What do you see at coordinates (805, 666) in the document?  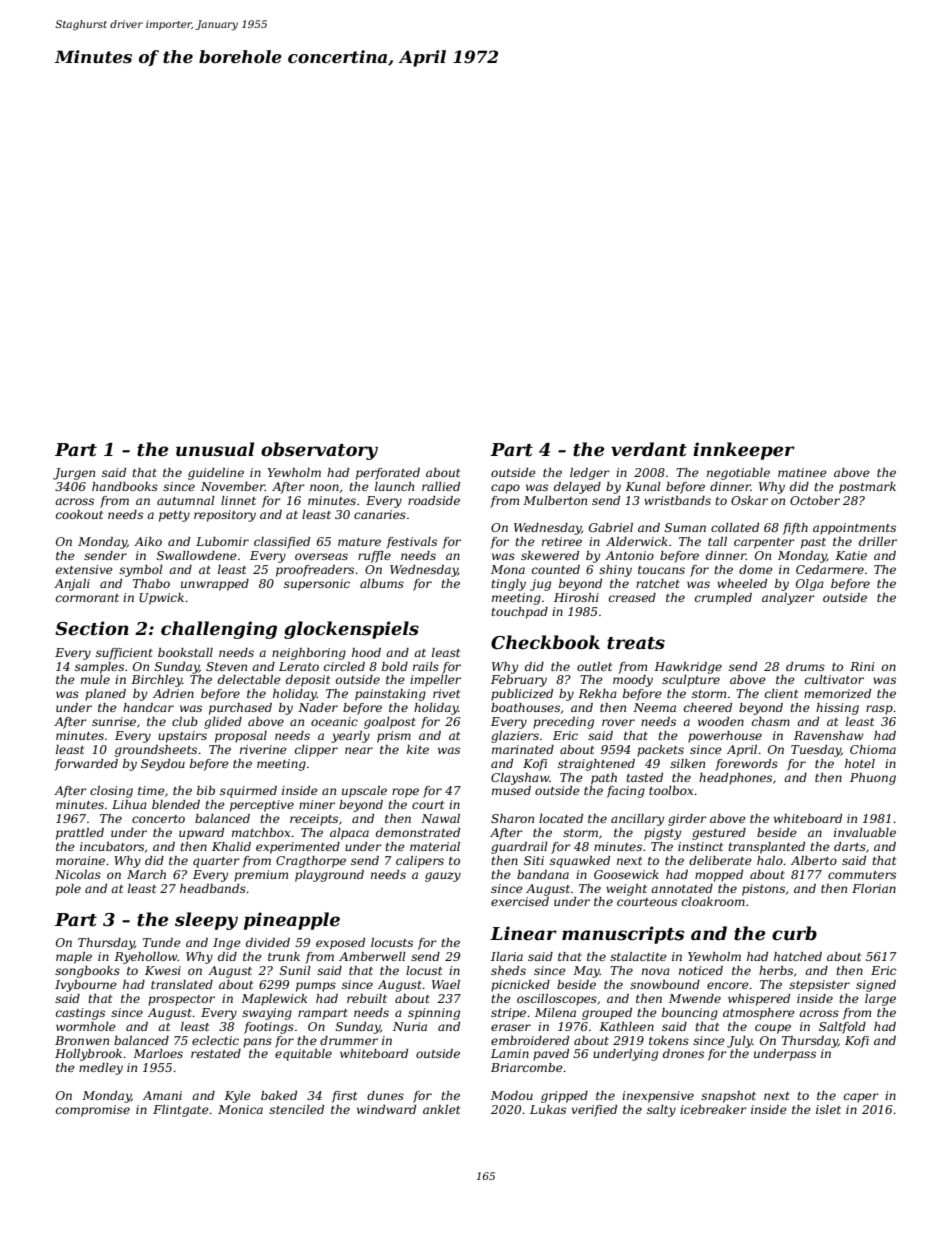 I see `drums` at bounding box center [805, 666].
